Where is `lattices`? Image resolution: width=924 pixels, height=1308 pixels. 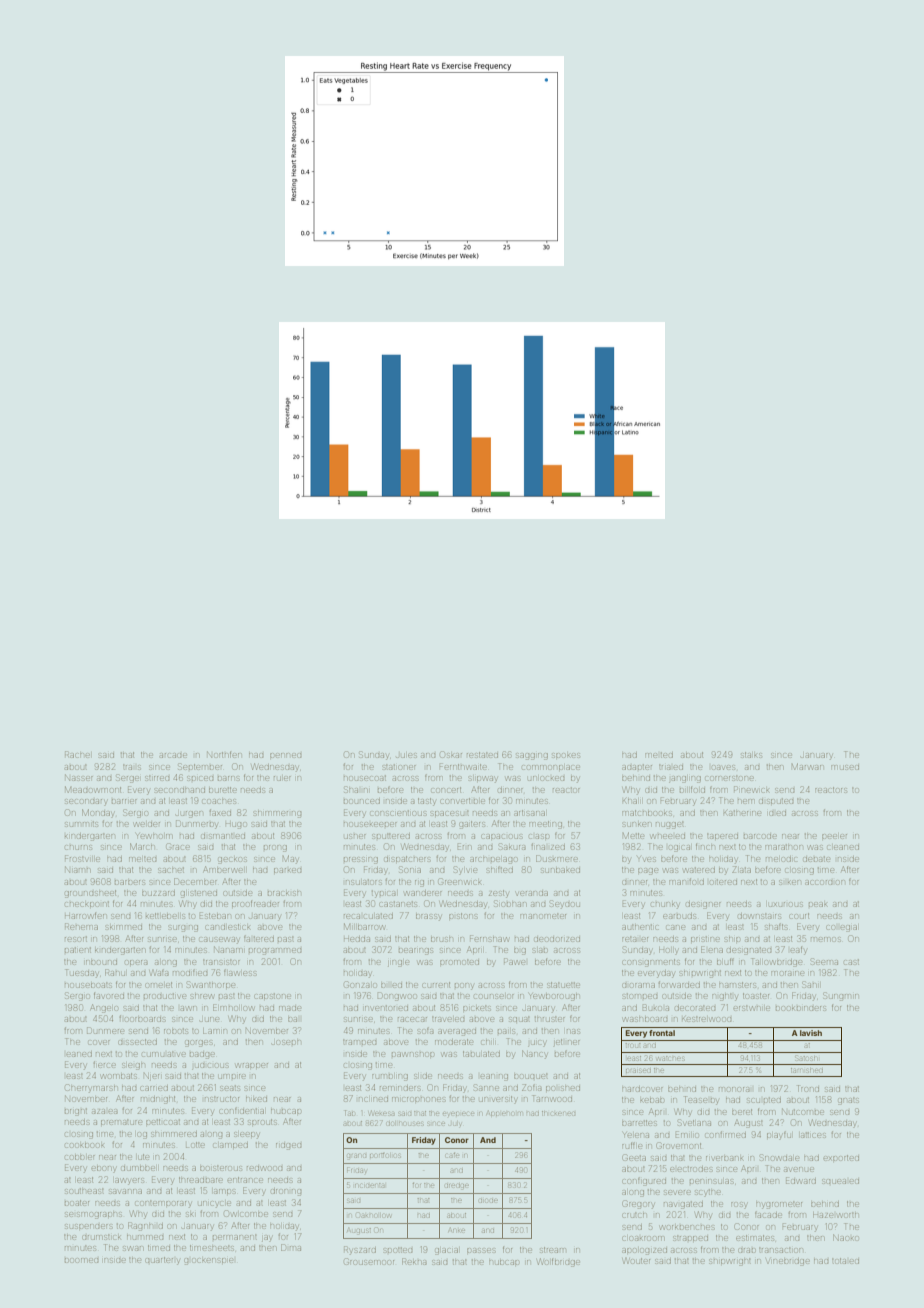
lattices is located at coordinates (813, 1135).
